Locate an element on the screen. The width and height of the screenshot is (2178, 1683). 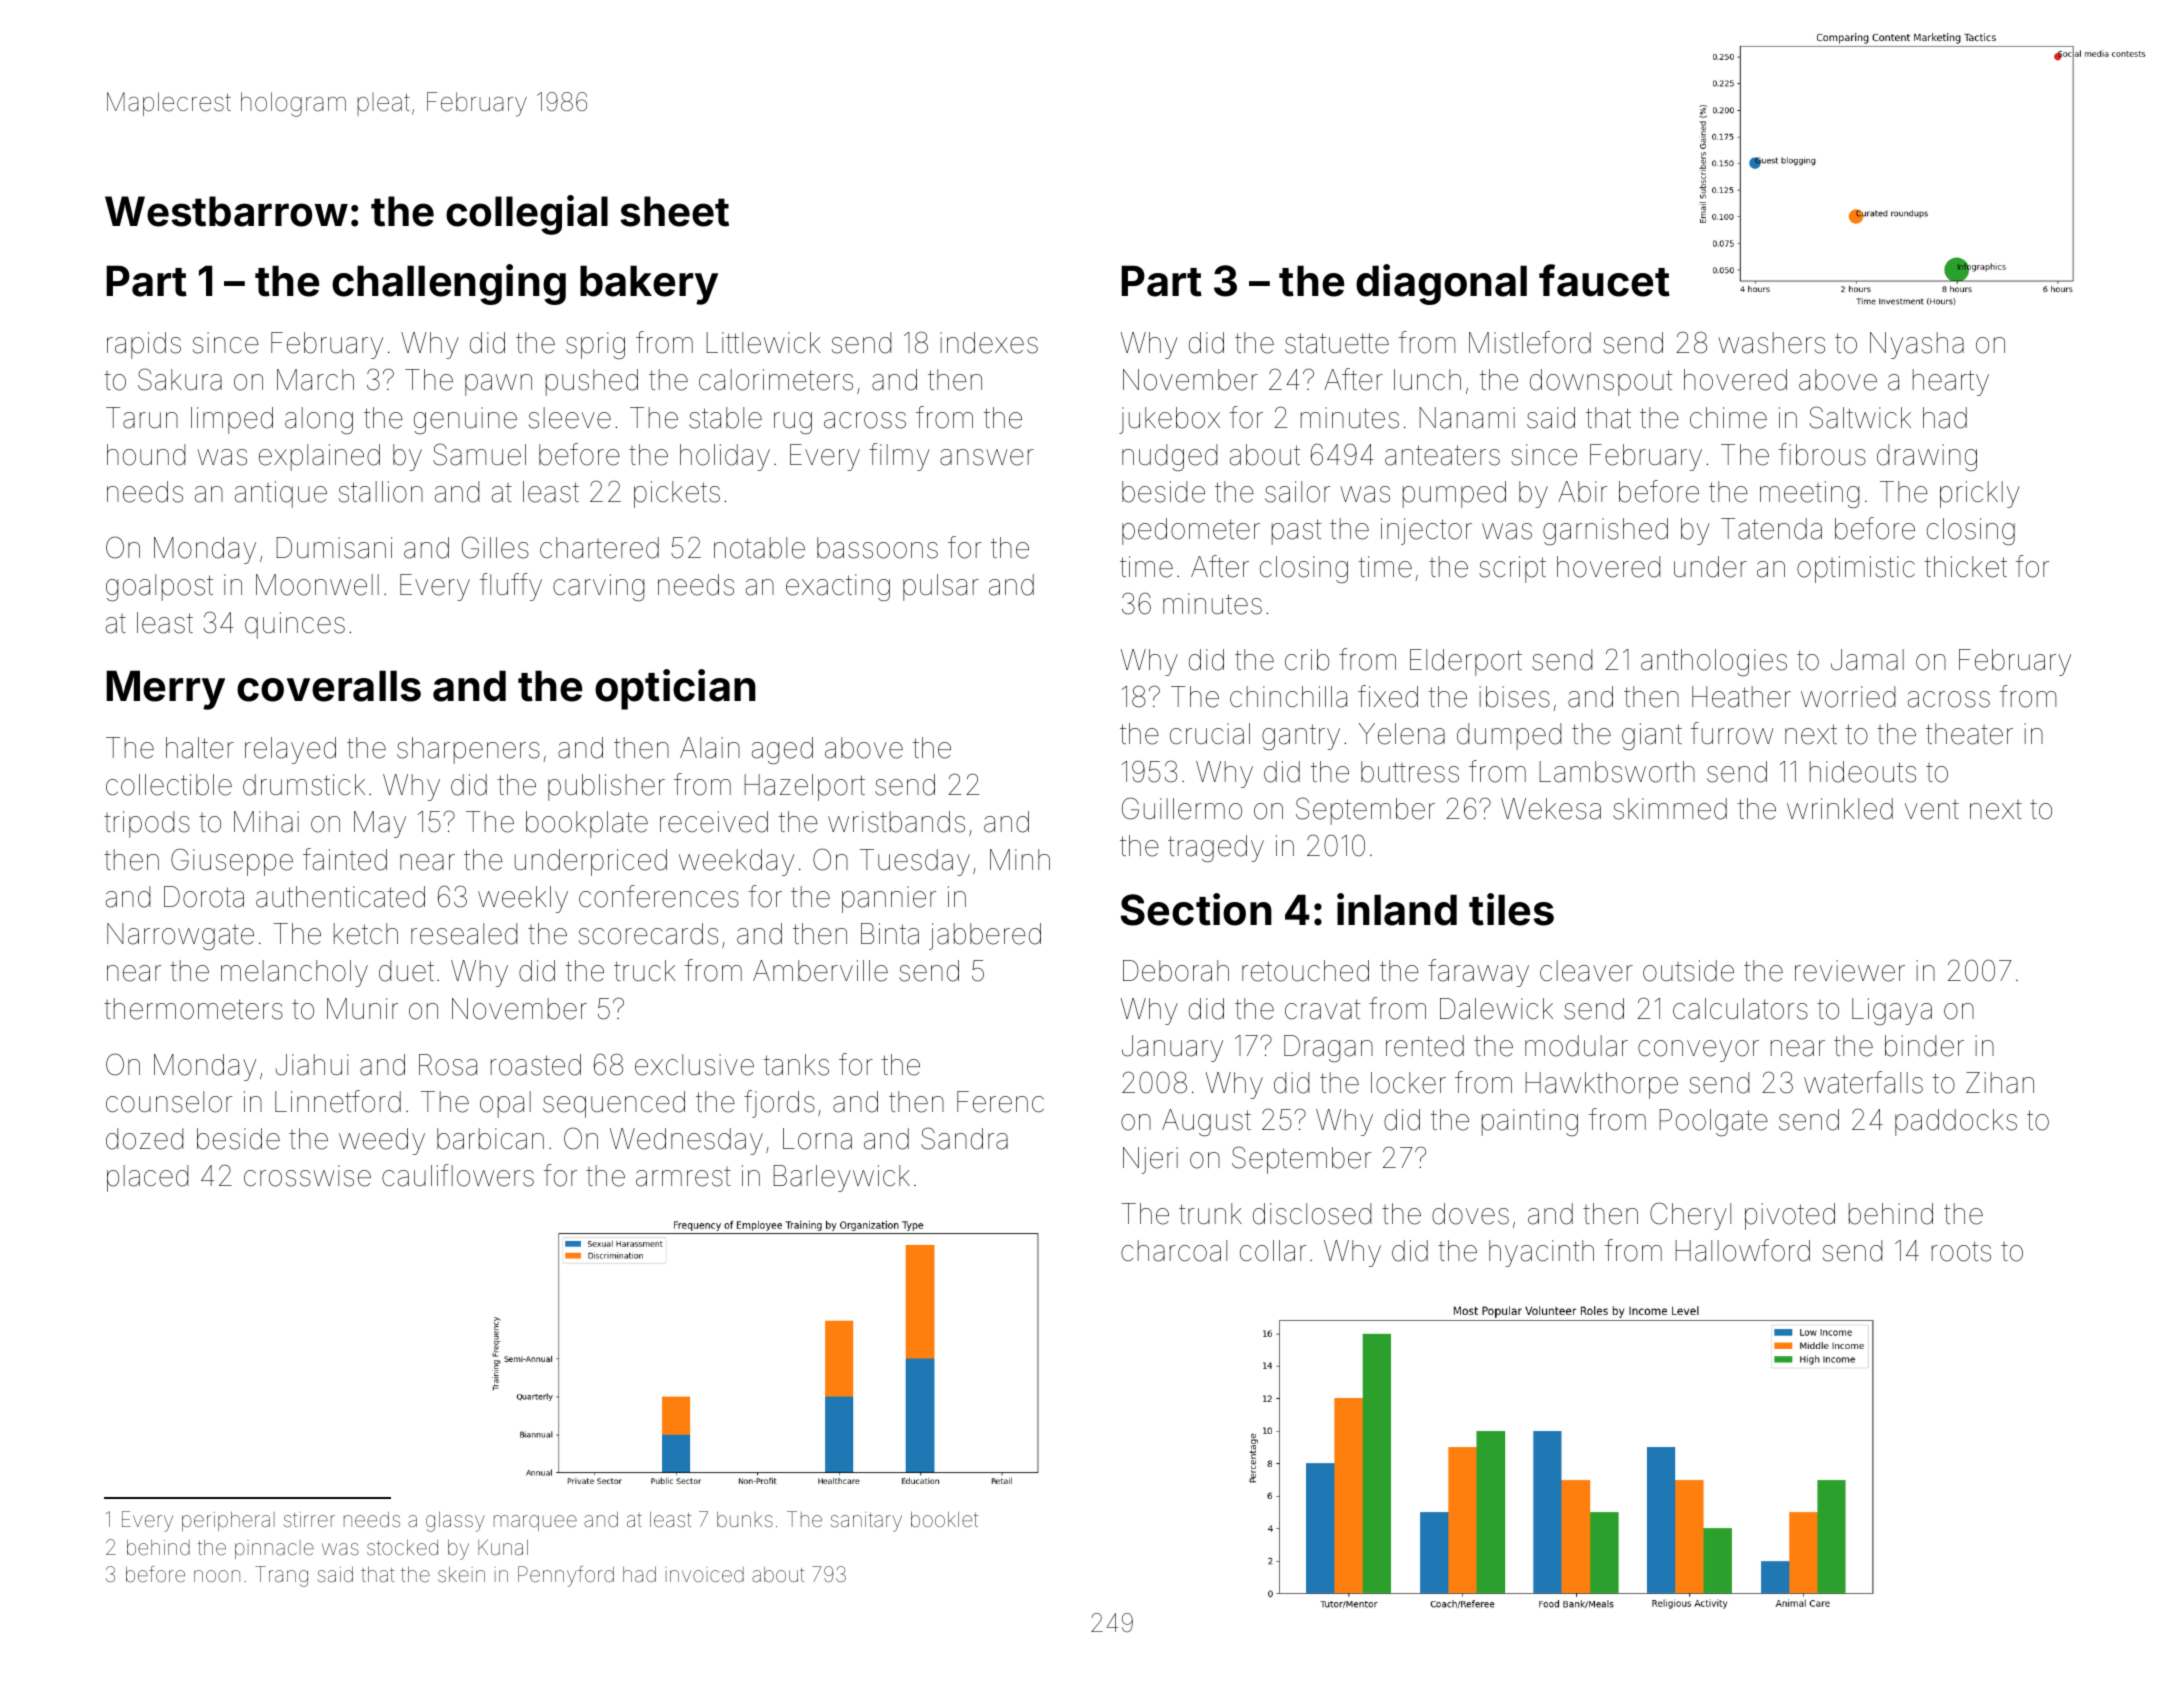
booklet is located at coordinates (944, 1519).
